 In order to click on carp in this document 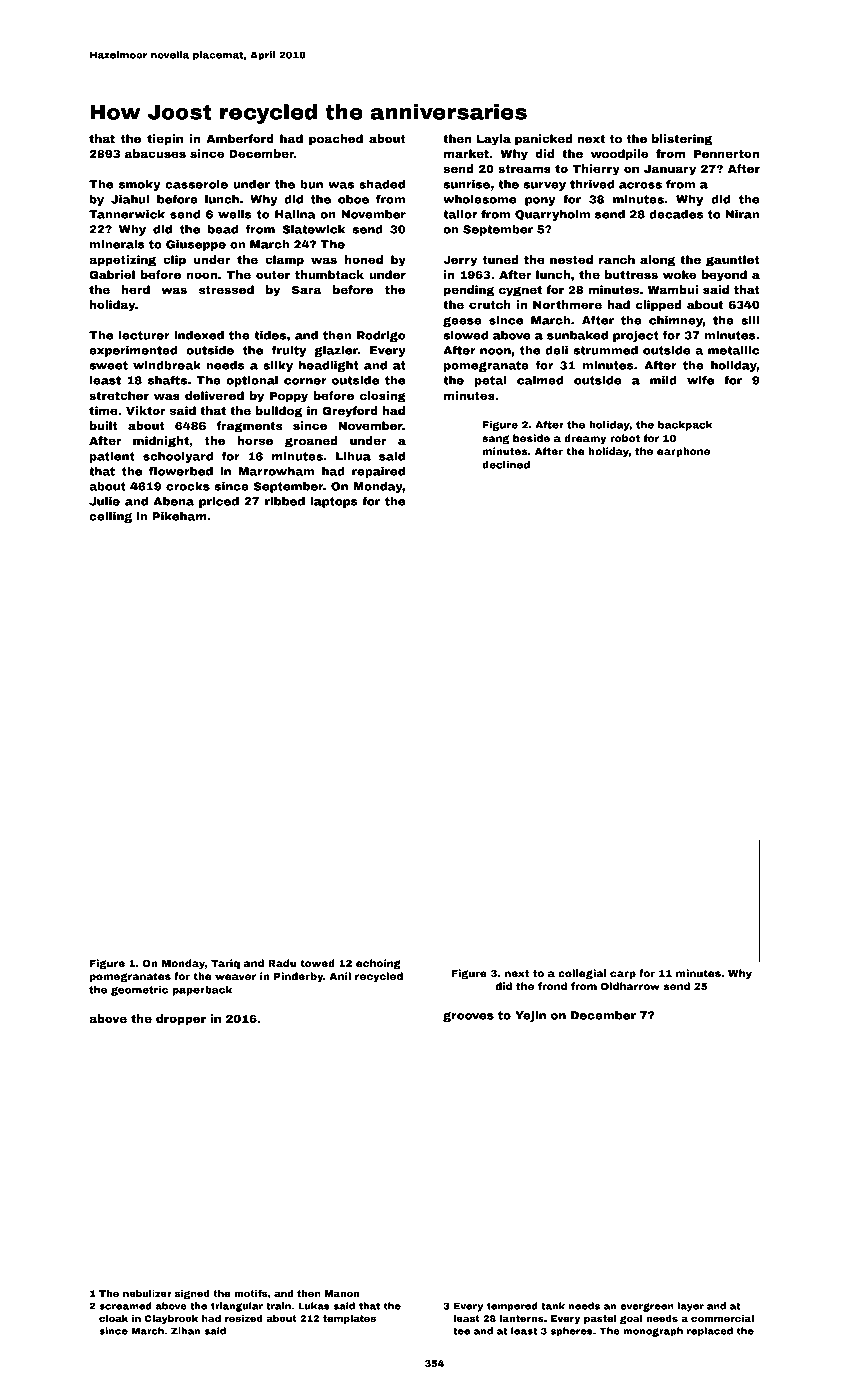, I will do `click(623, 975)`.
